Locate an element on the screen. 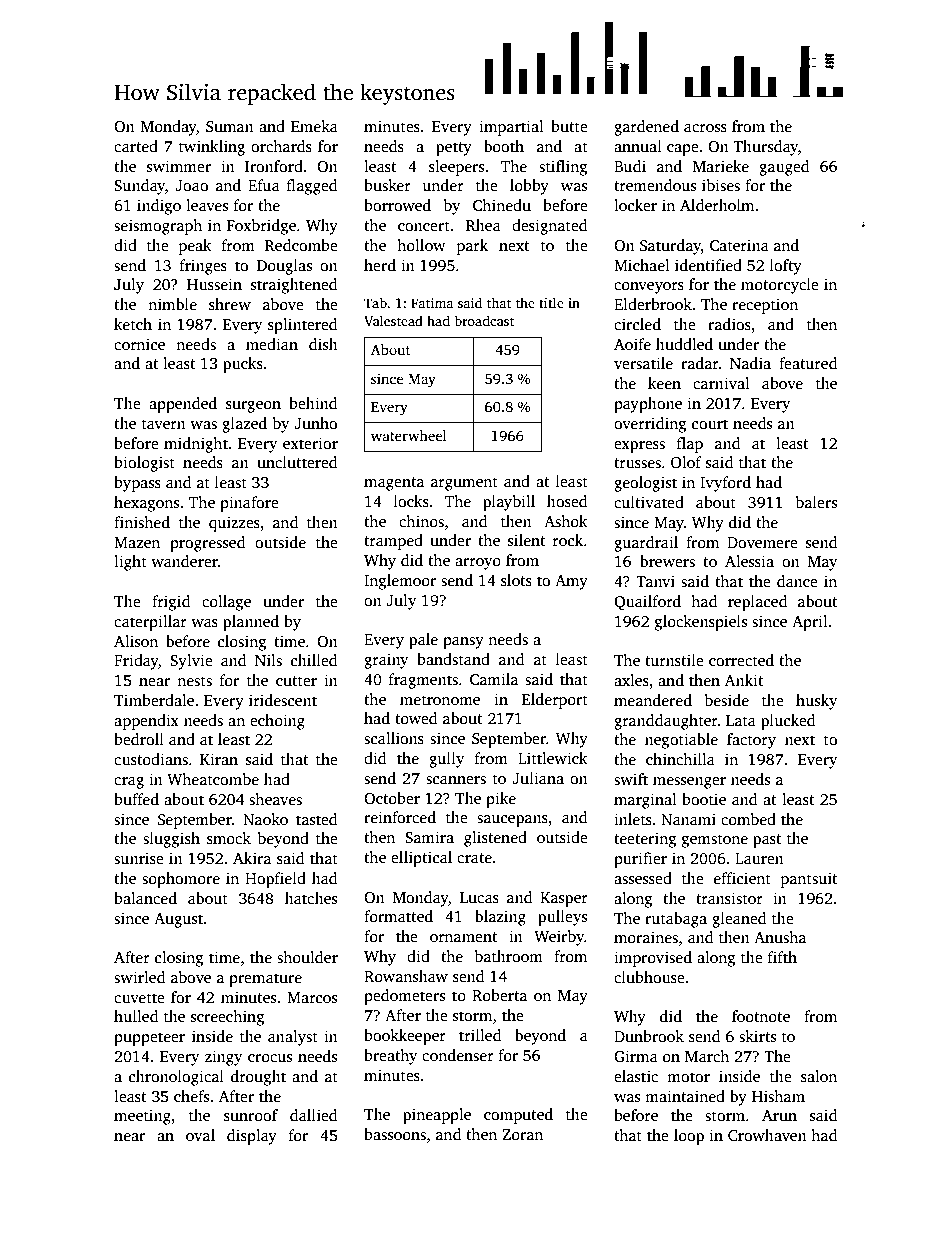 The width and height of the screenshot is (952, 1233). swirled is located at coordinates (139, 977).
